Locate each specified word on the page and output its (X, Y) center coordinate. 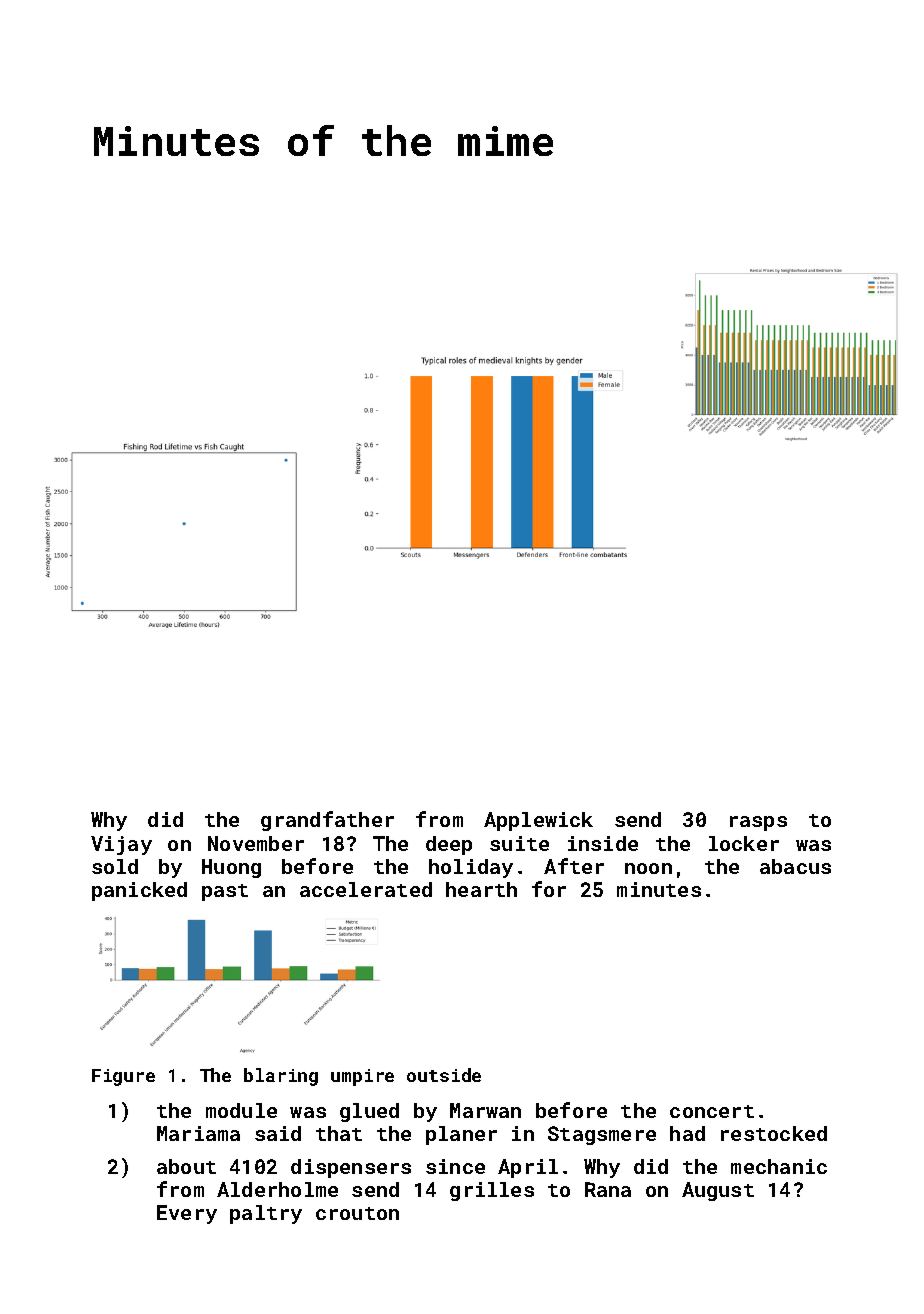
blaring (281, 1077)
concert (712, 1111)
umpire (362, 1077)
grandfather (327, 821)
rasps (758, 823)
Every (187, 1214)
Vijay (121, 845)
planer (461, 1135)
